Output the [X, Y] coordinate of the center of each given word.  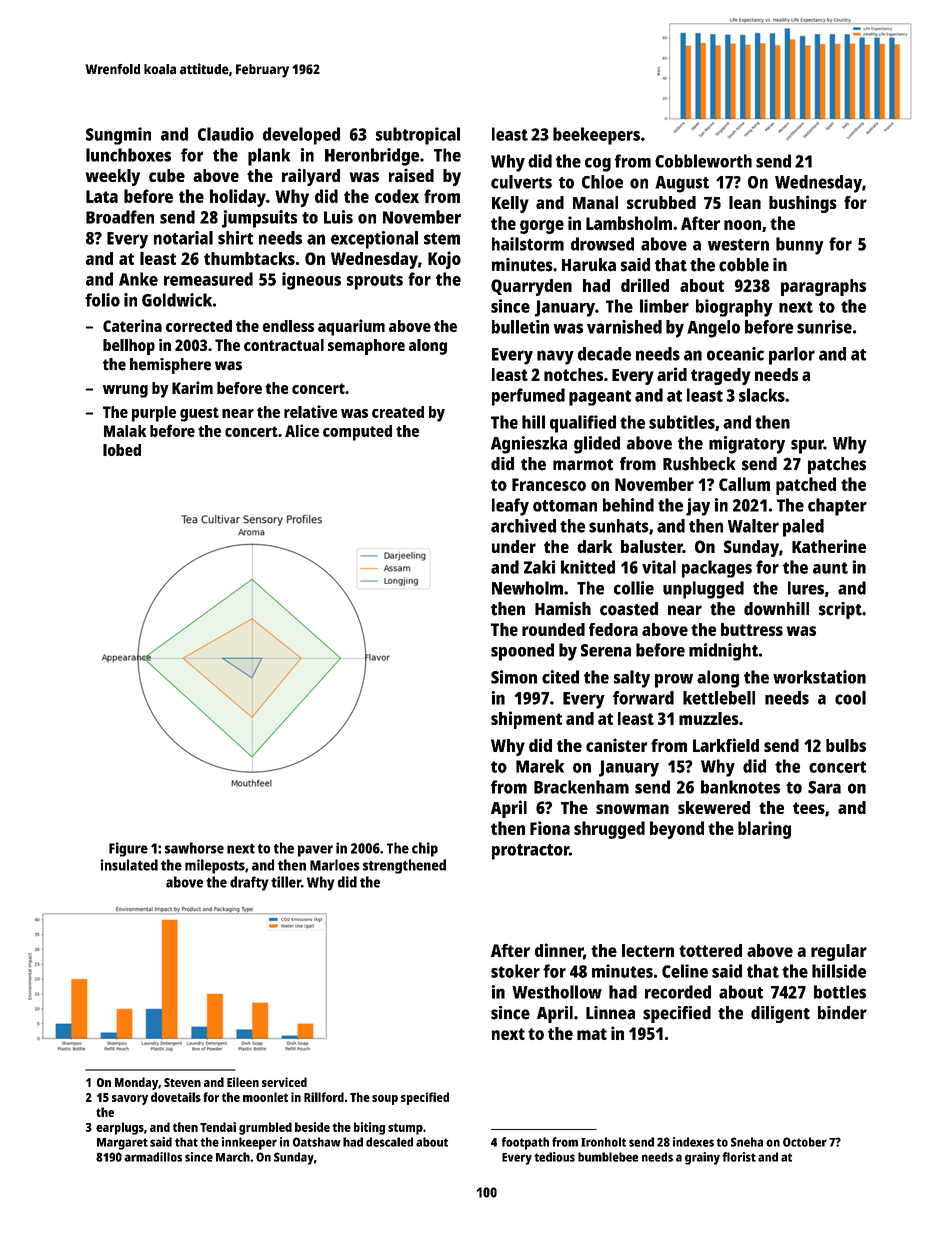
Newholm [527, 588]
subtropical [418, 136]
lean [745, 202]
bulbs [846, 745]
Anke [138, 279]
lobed [122, 450]
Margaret [122, 1144]
